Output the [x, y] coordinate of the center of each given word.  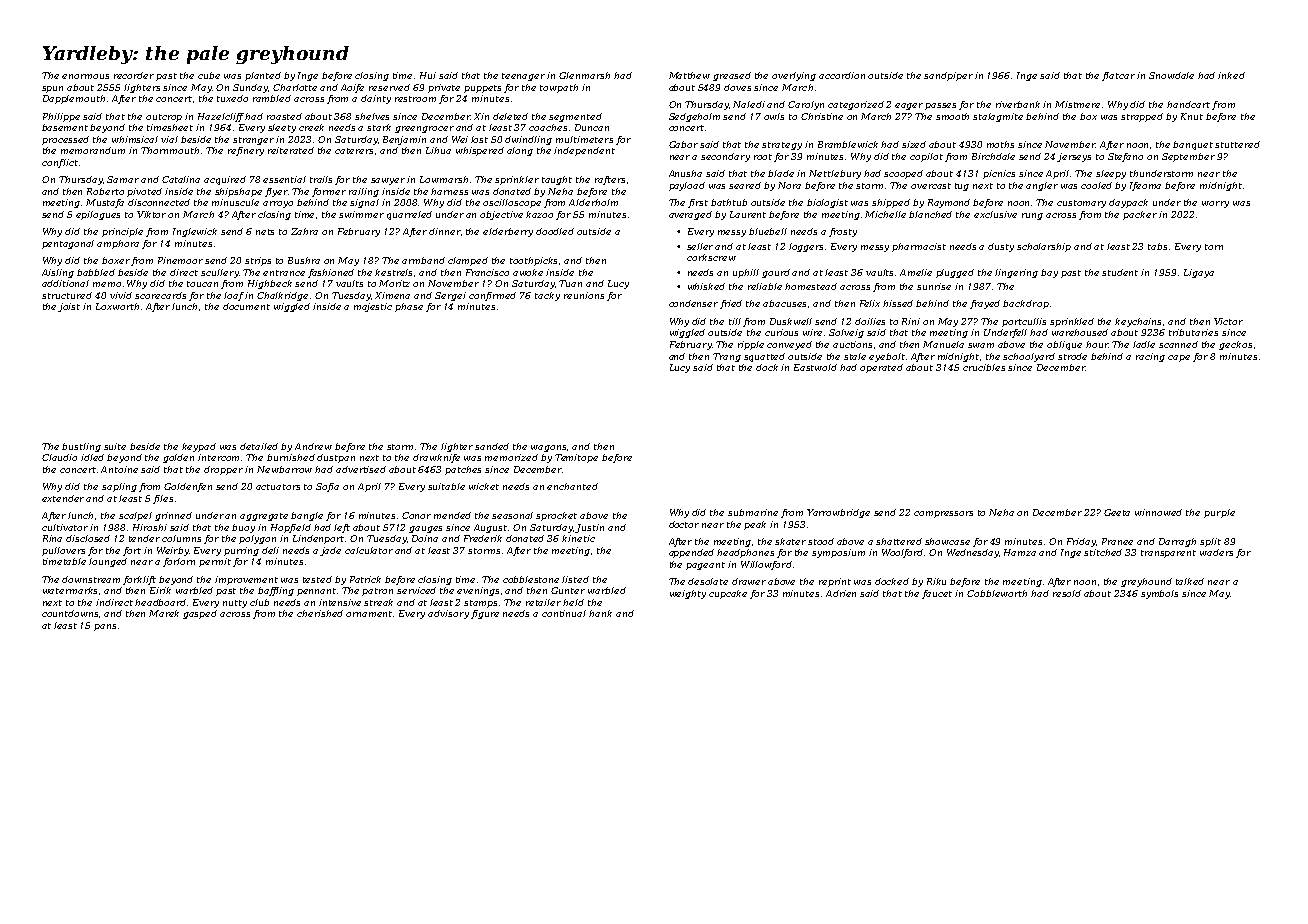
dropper [223, 470]
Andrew [313, 446]
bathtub [729, 202]
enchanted [572, 486]
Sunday [250, 88]
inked [1231, 75]
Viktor [151, 214]
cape [1179, 358]
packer [1140, 215]
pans [105, 627]
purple [1219, 513]
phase [409, 307]
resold [1067, 593]
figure [485, 614]
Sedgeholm [694, 117]
